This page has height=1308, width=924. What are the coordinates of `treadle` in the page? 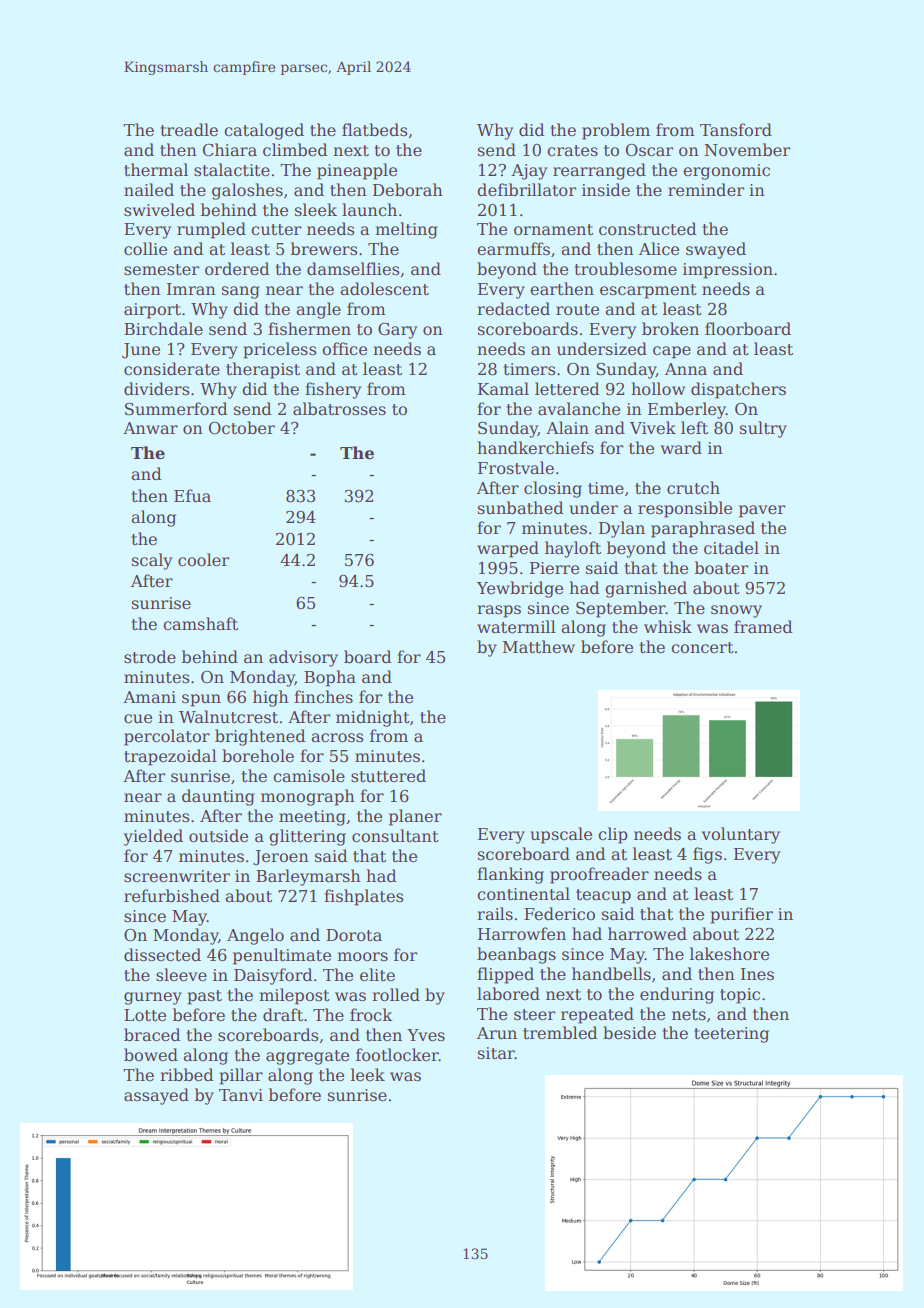 It's located at (189, 130).
